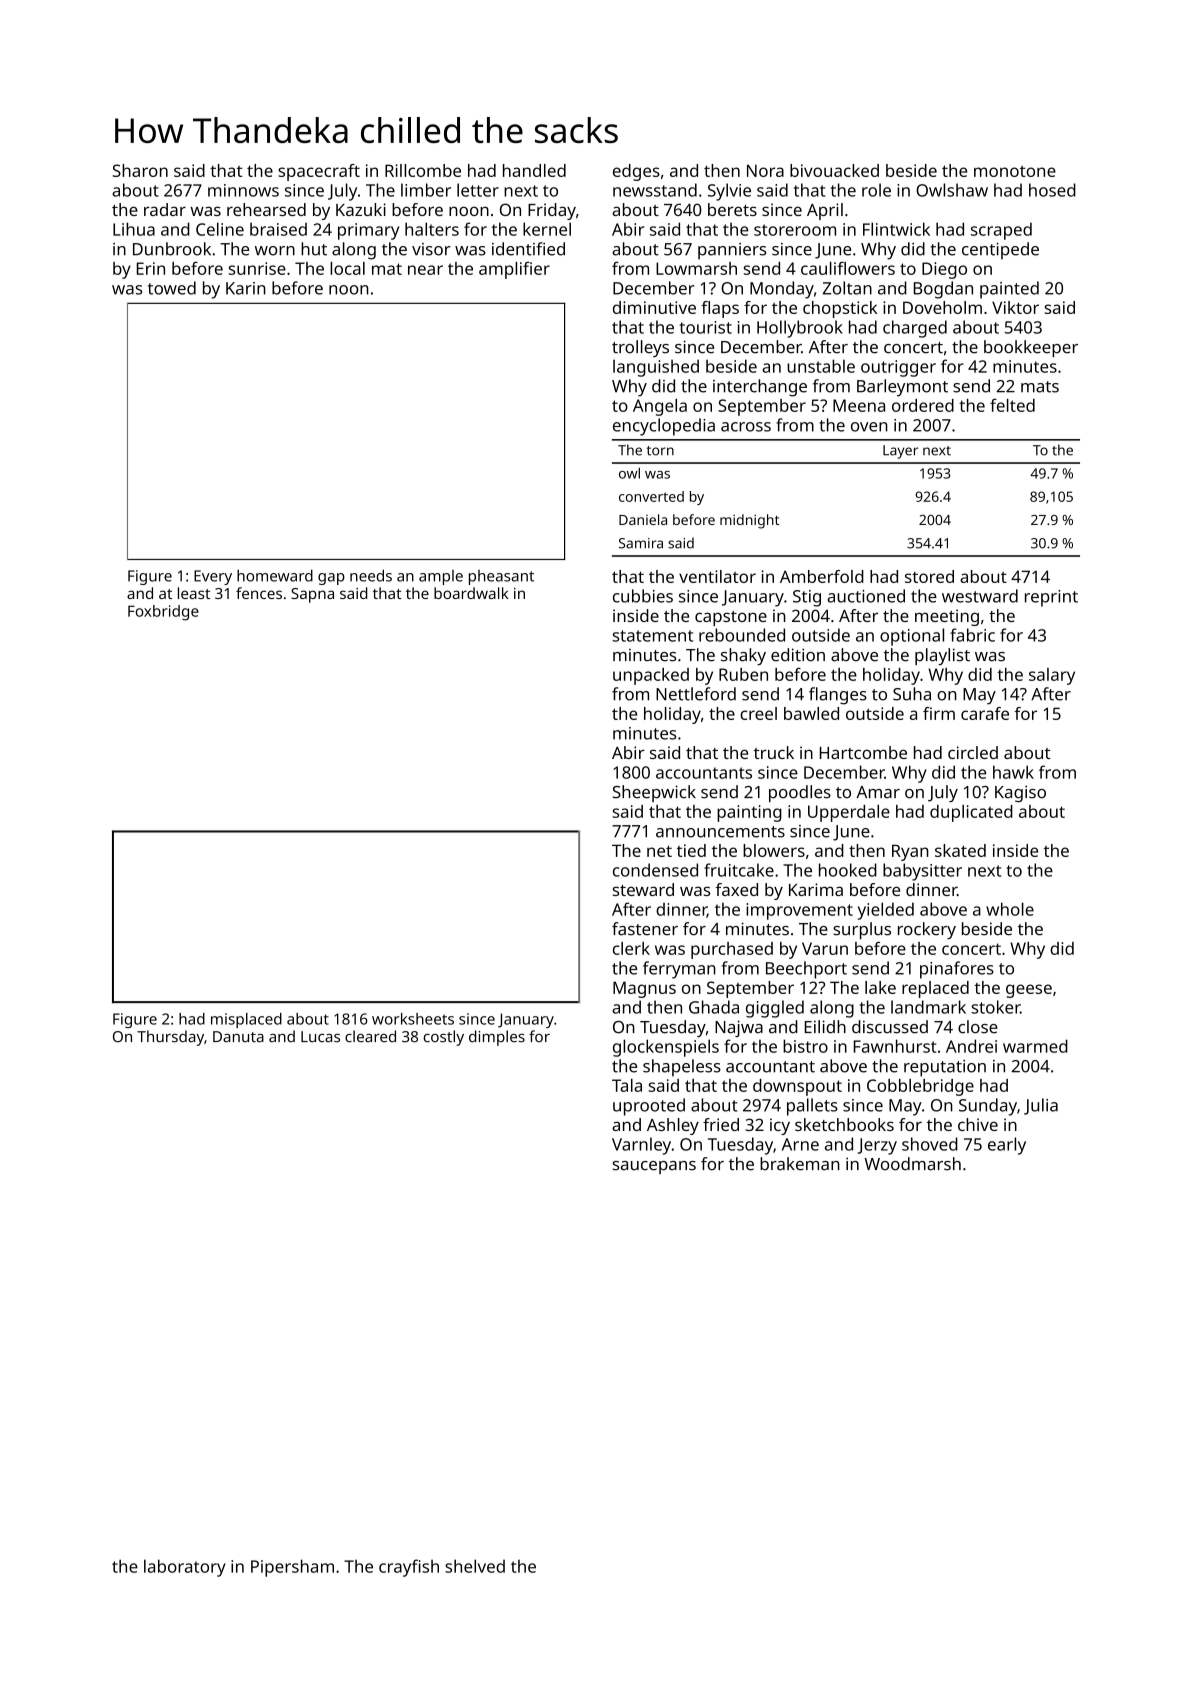 This screenshot has width=1192, height=1686. Describe the element at coordinates (170, 1038) in the screenshot. I see `Thursday` at that location.
